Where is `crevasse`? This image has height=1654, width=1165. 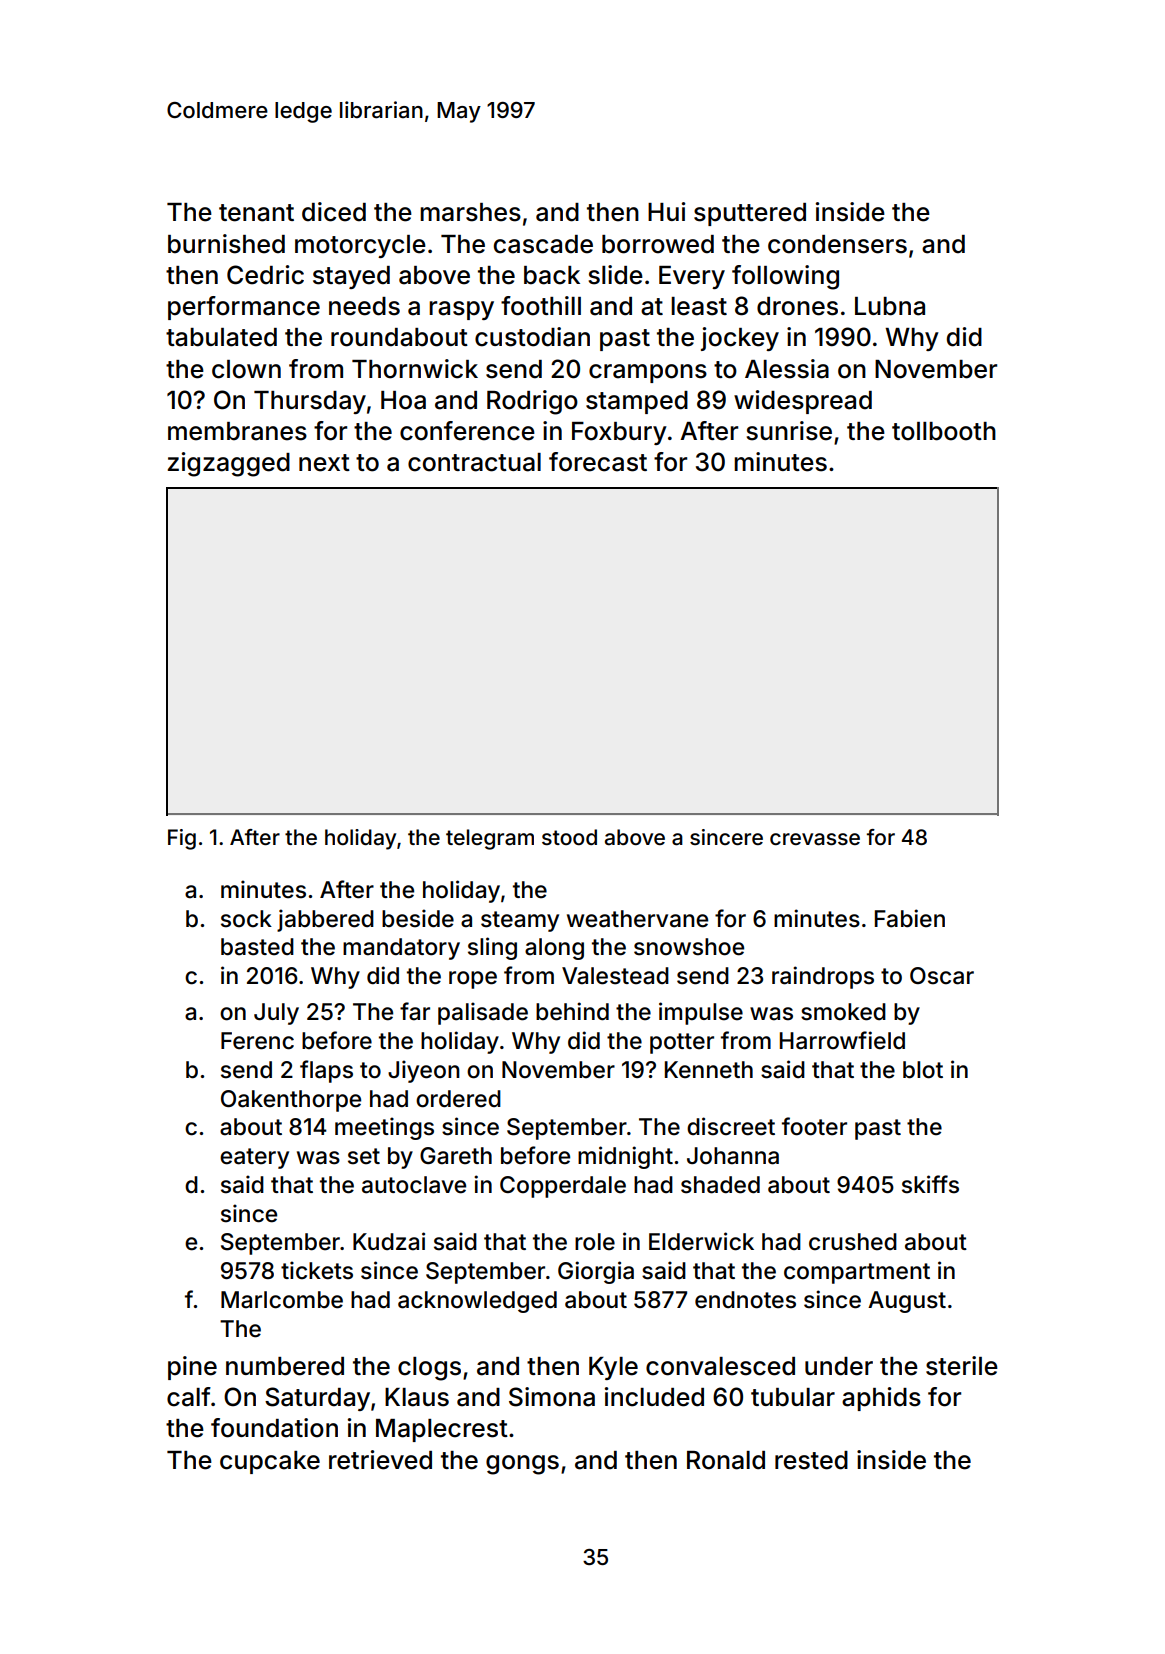 crevasse is located at coordinates (815, 839).
